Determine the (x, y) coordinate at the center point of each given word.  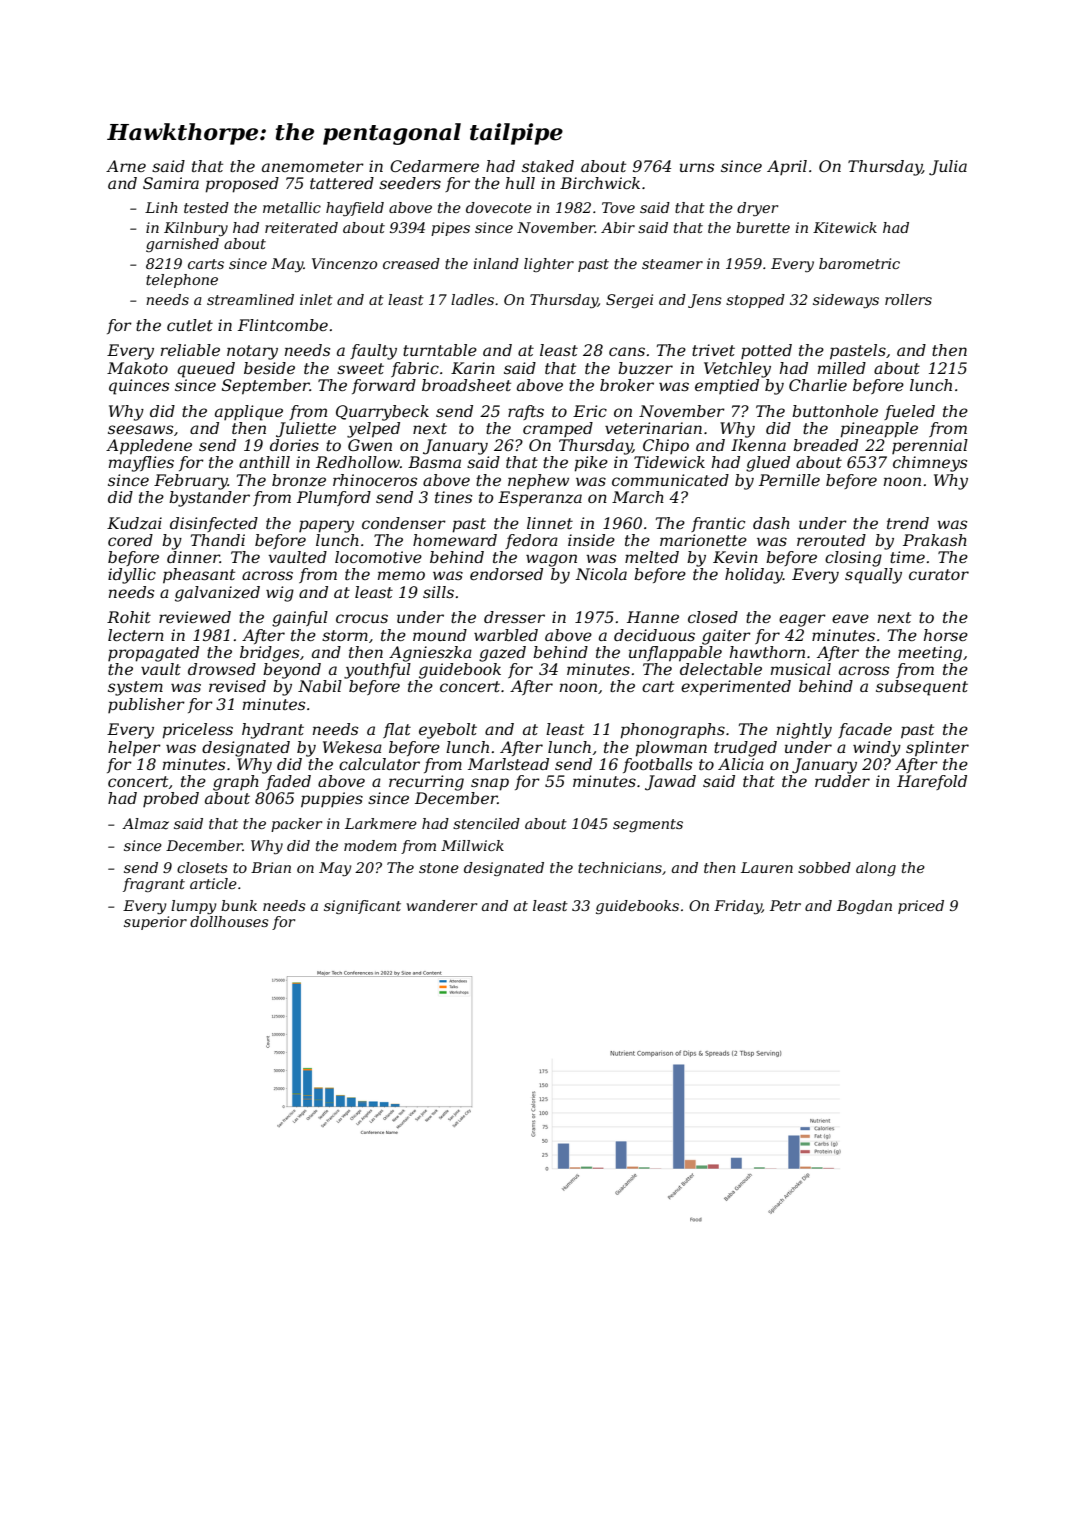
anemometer (313, 166)
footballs (657, 765)
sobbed (824, 867)
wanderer (441, 905)
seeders (410, 183)
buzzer (645, 368)
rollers (908, 299)
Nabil (320, 686)
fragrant (154, 885)
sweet (360, 368)
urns (697, 167)
